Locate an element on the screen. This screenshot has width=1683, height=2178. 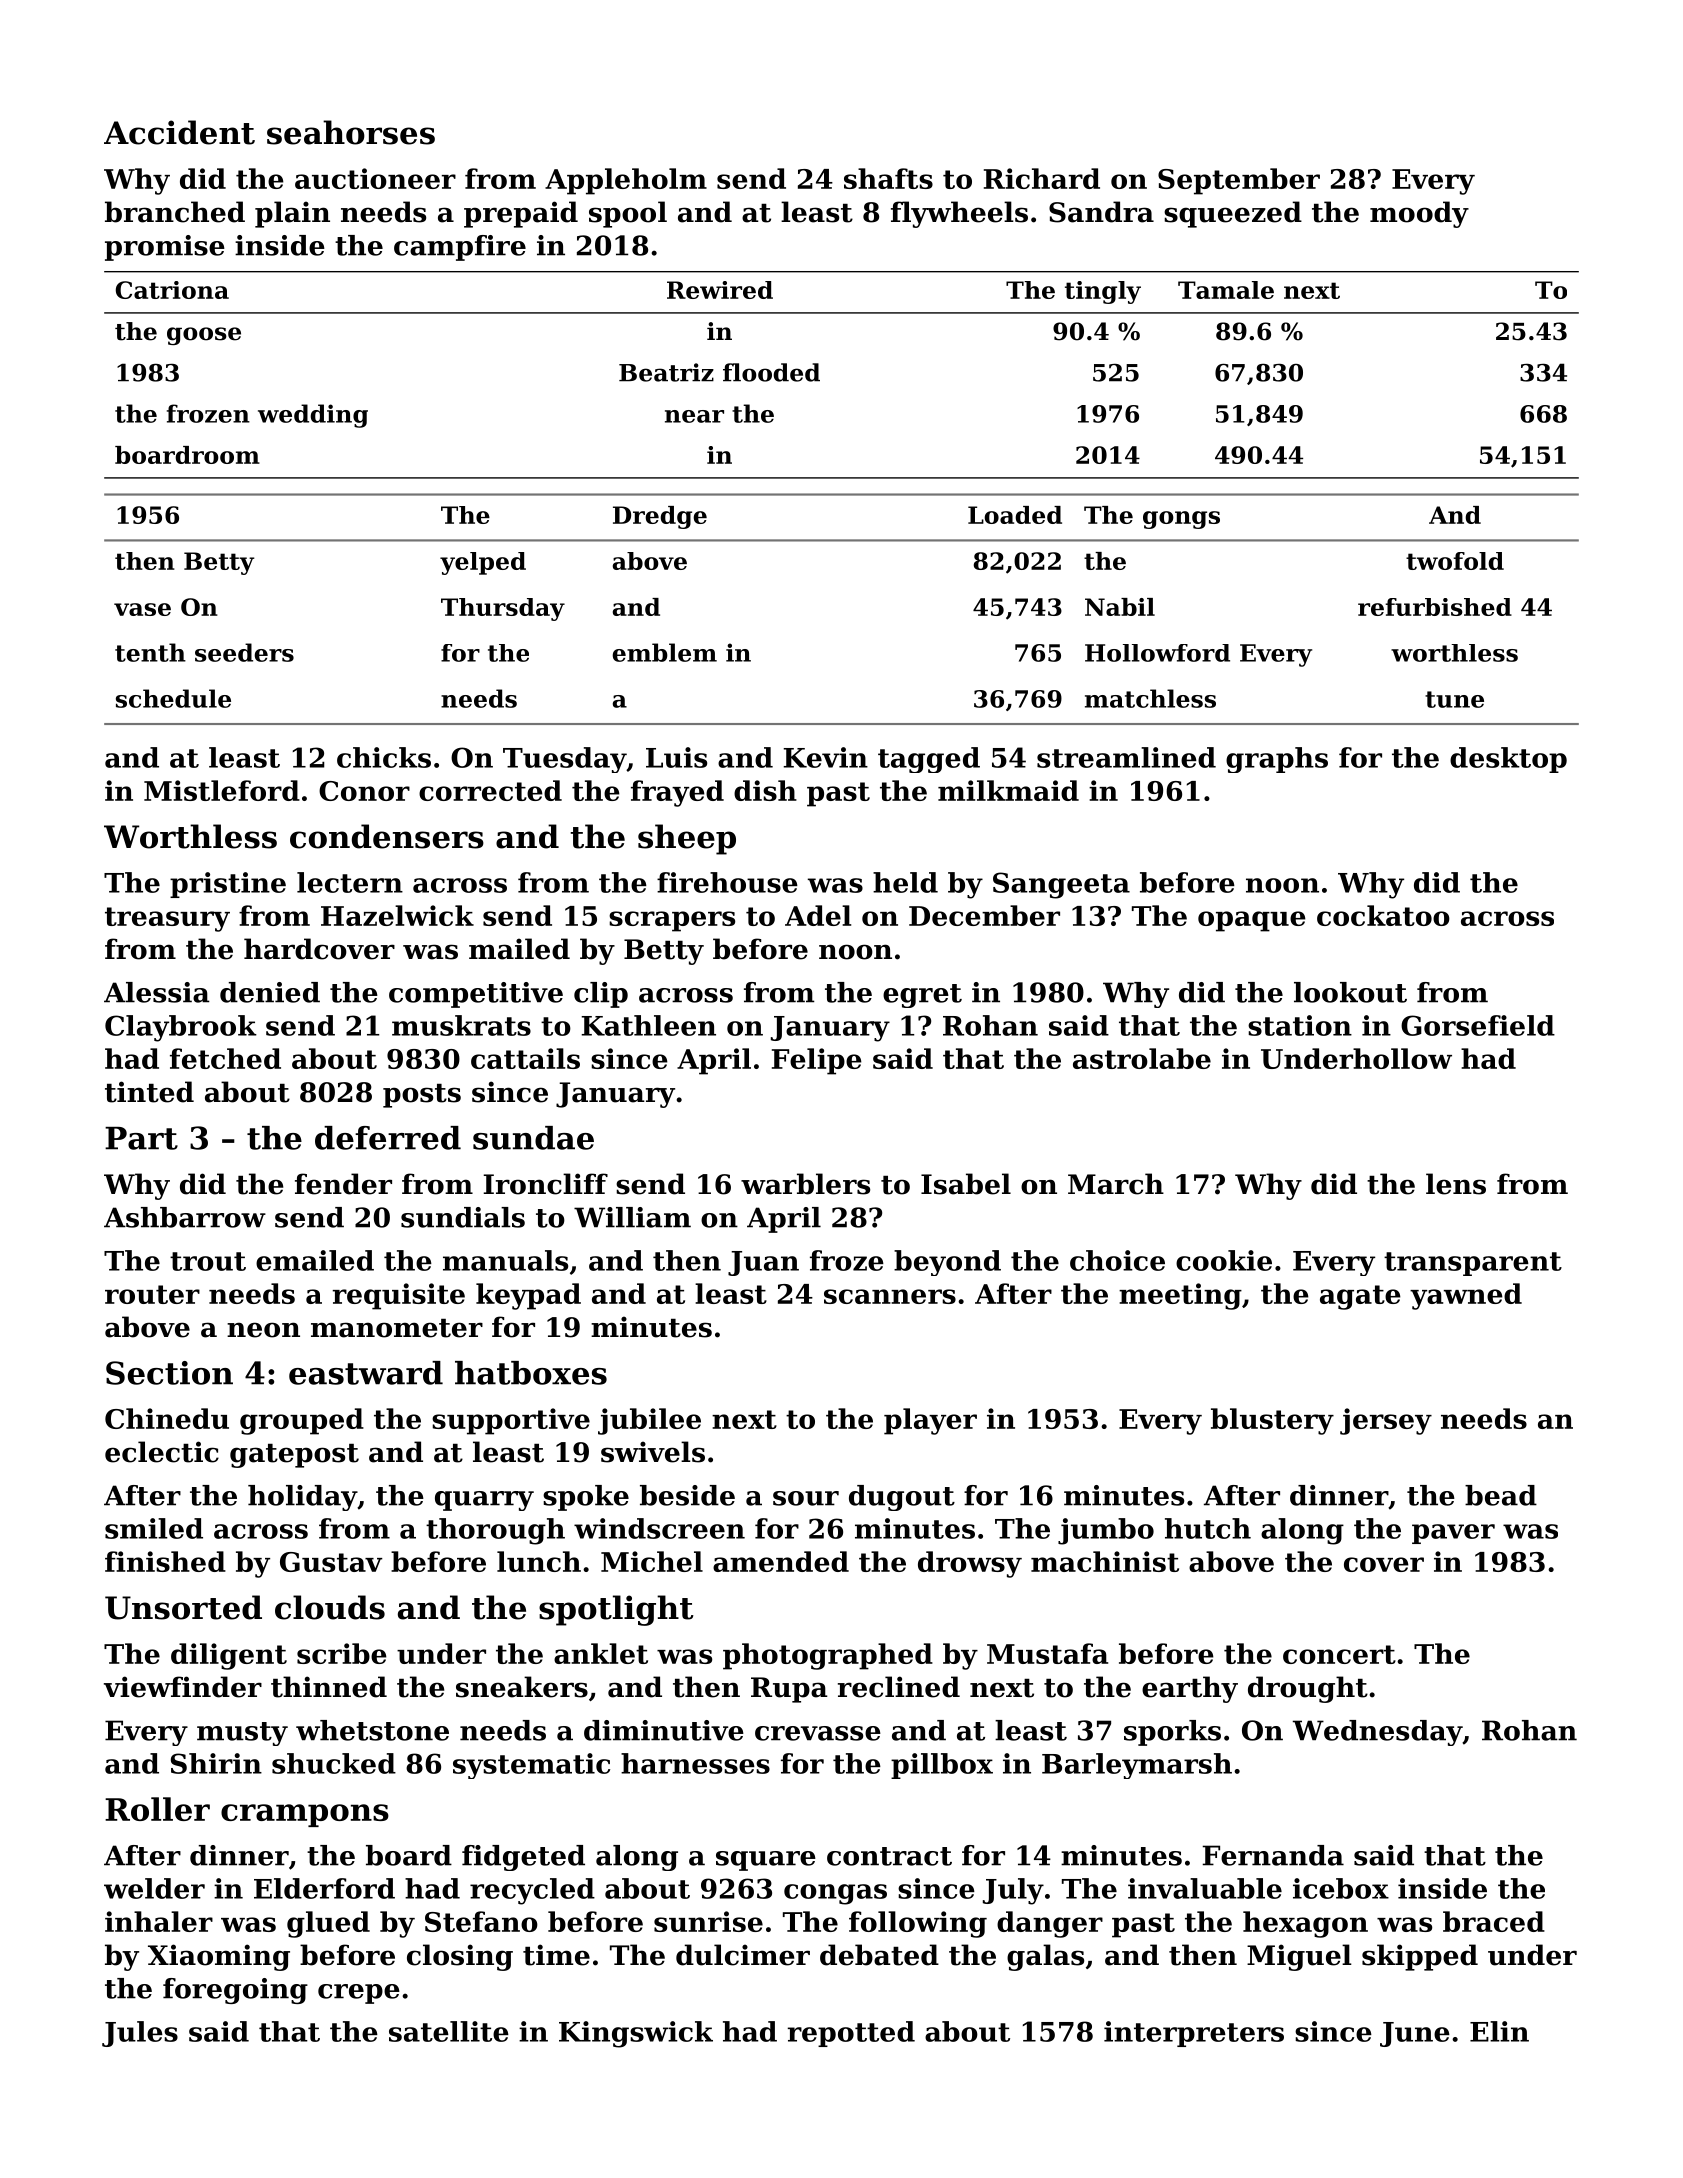
Wednesday is located at coordinates (1378, 1733).
